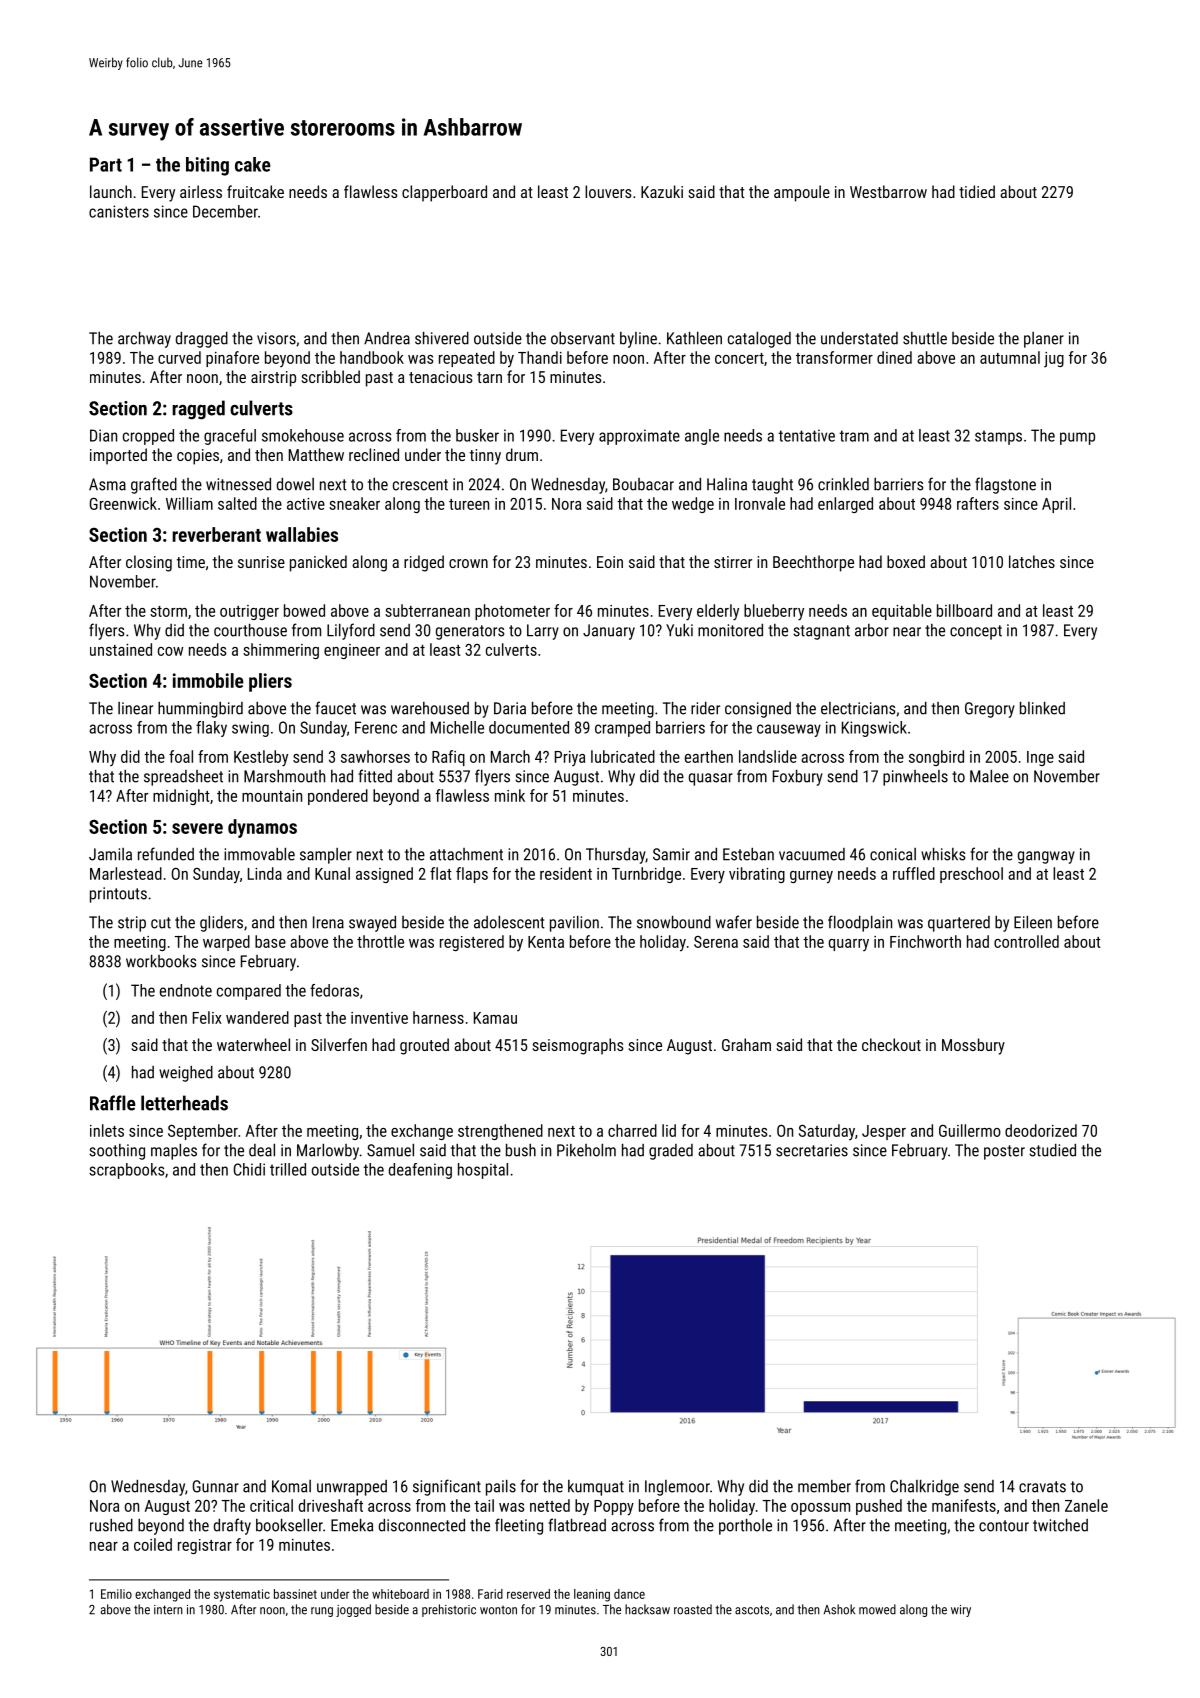 This screenshot has height=1698, width=1200. I want to click on Jamila, so click(110, 854).
